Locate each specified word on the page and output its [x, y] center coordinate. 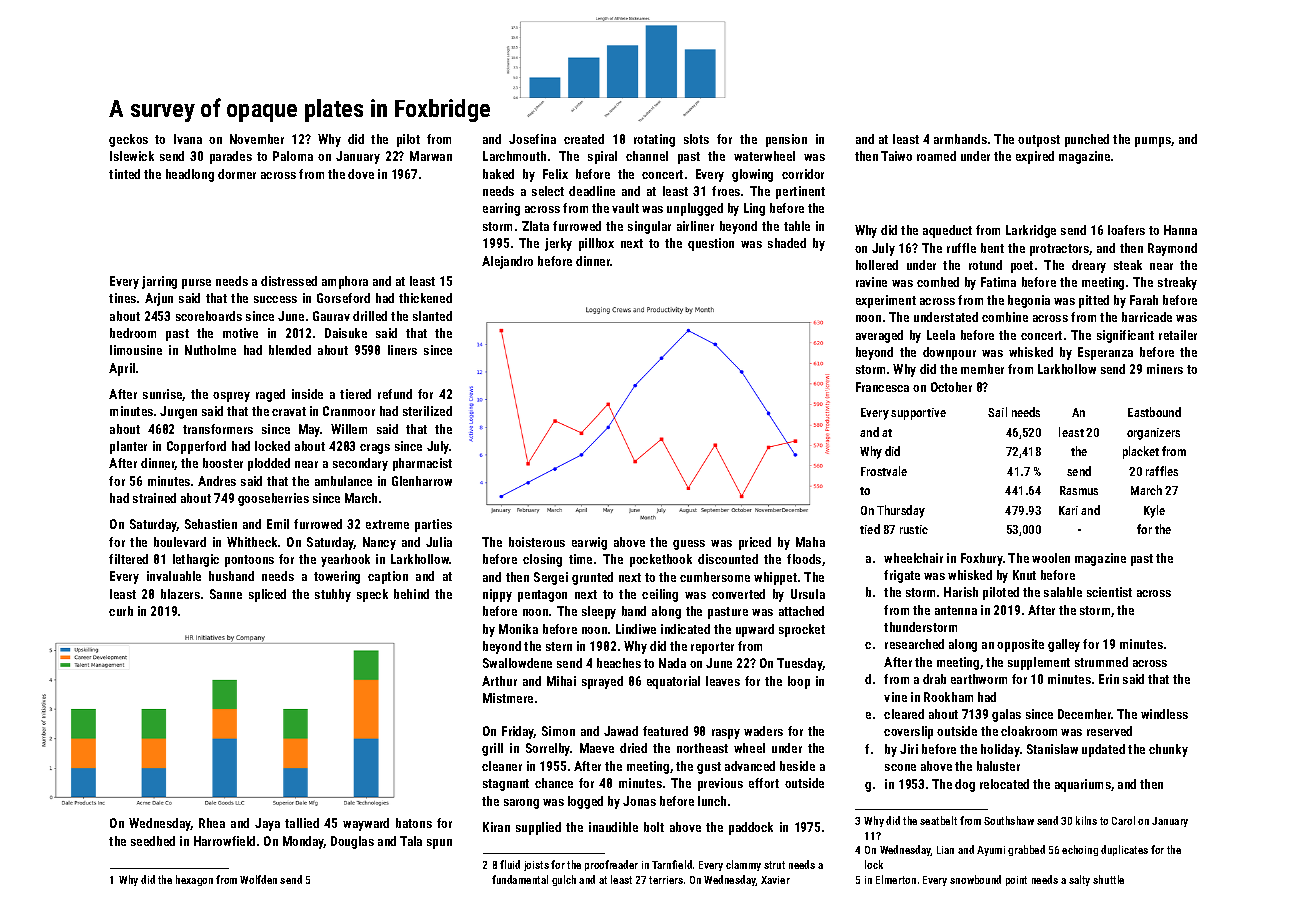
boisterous [537, 542]
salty [1079, 880]
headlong [190, 175]
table [797, 226]
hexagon [194, 880]
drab [934, 679]
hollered [877, 265]
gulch [564, 880]
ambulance [343, 481]
